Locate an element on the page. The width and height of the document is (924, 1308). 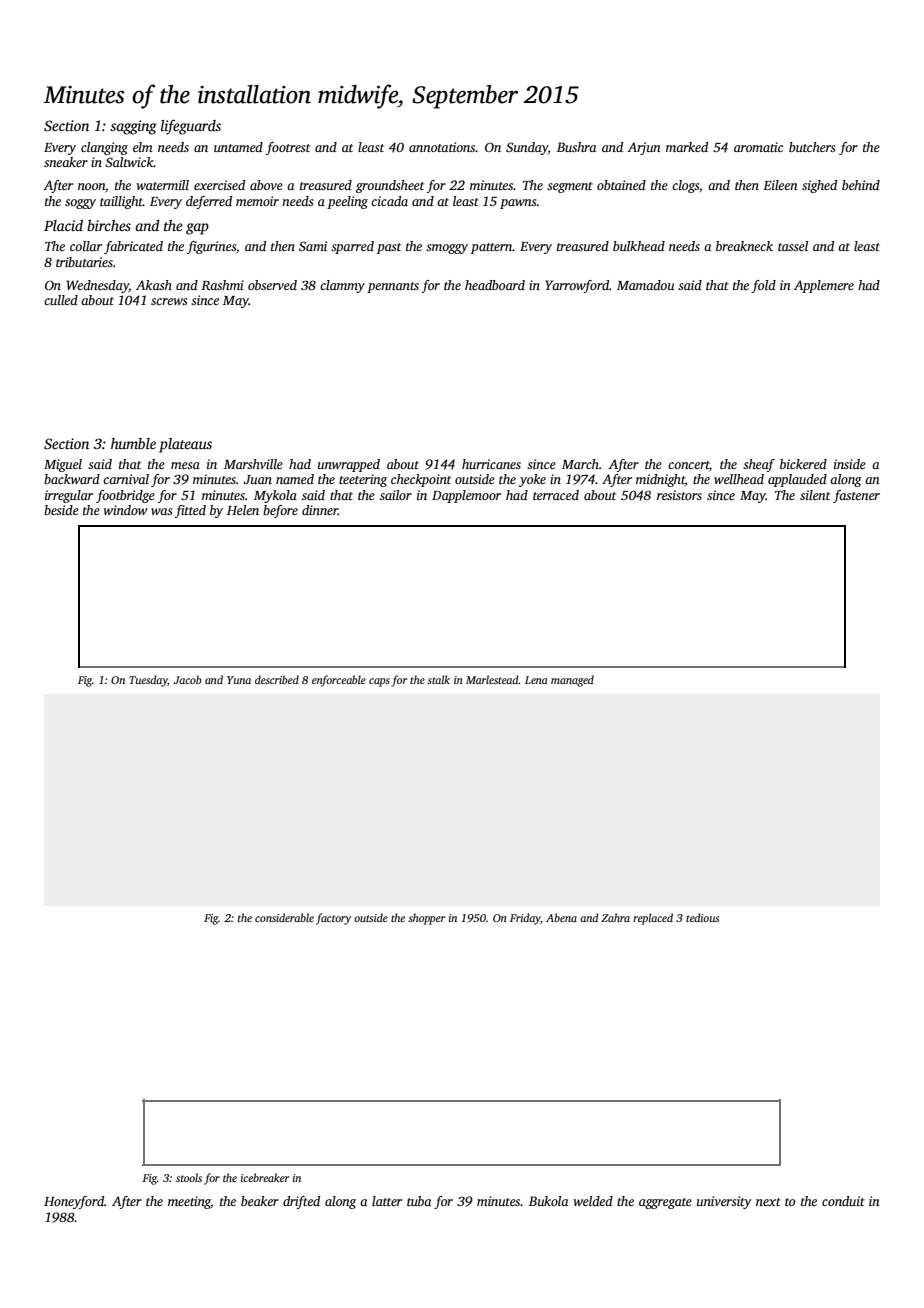
peeling is located at coordinates (347, 202).
